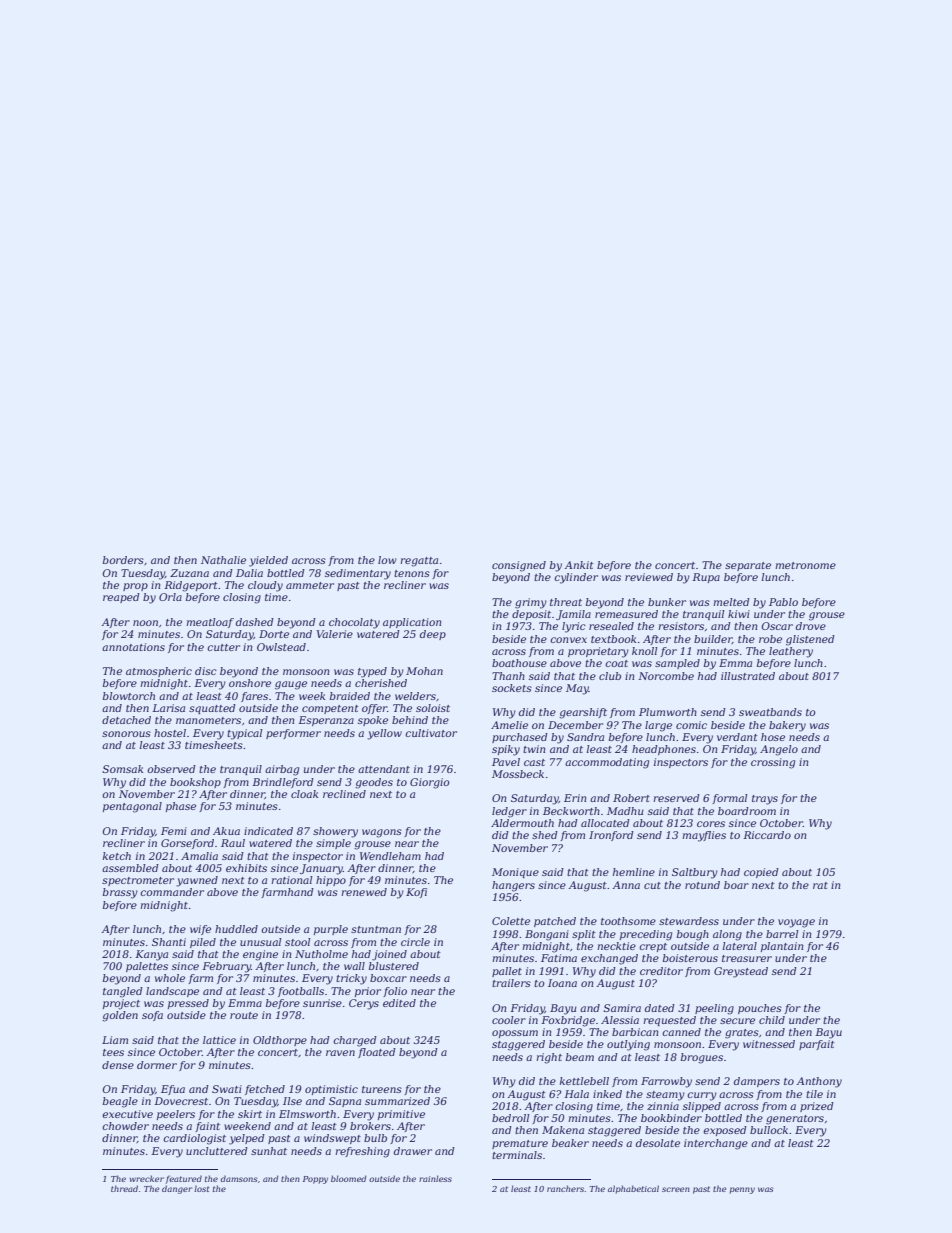 This screenshot has height=1233, width=952. I want to click on copied, so click(761, 873).
